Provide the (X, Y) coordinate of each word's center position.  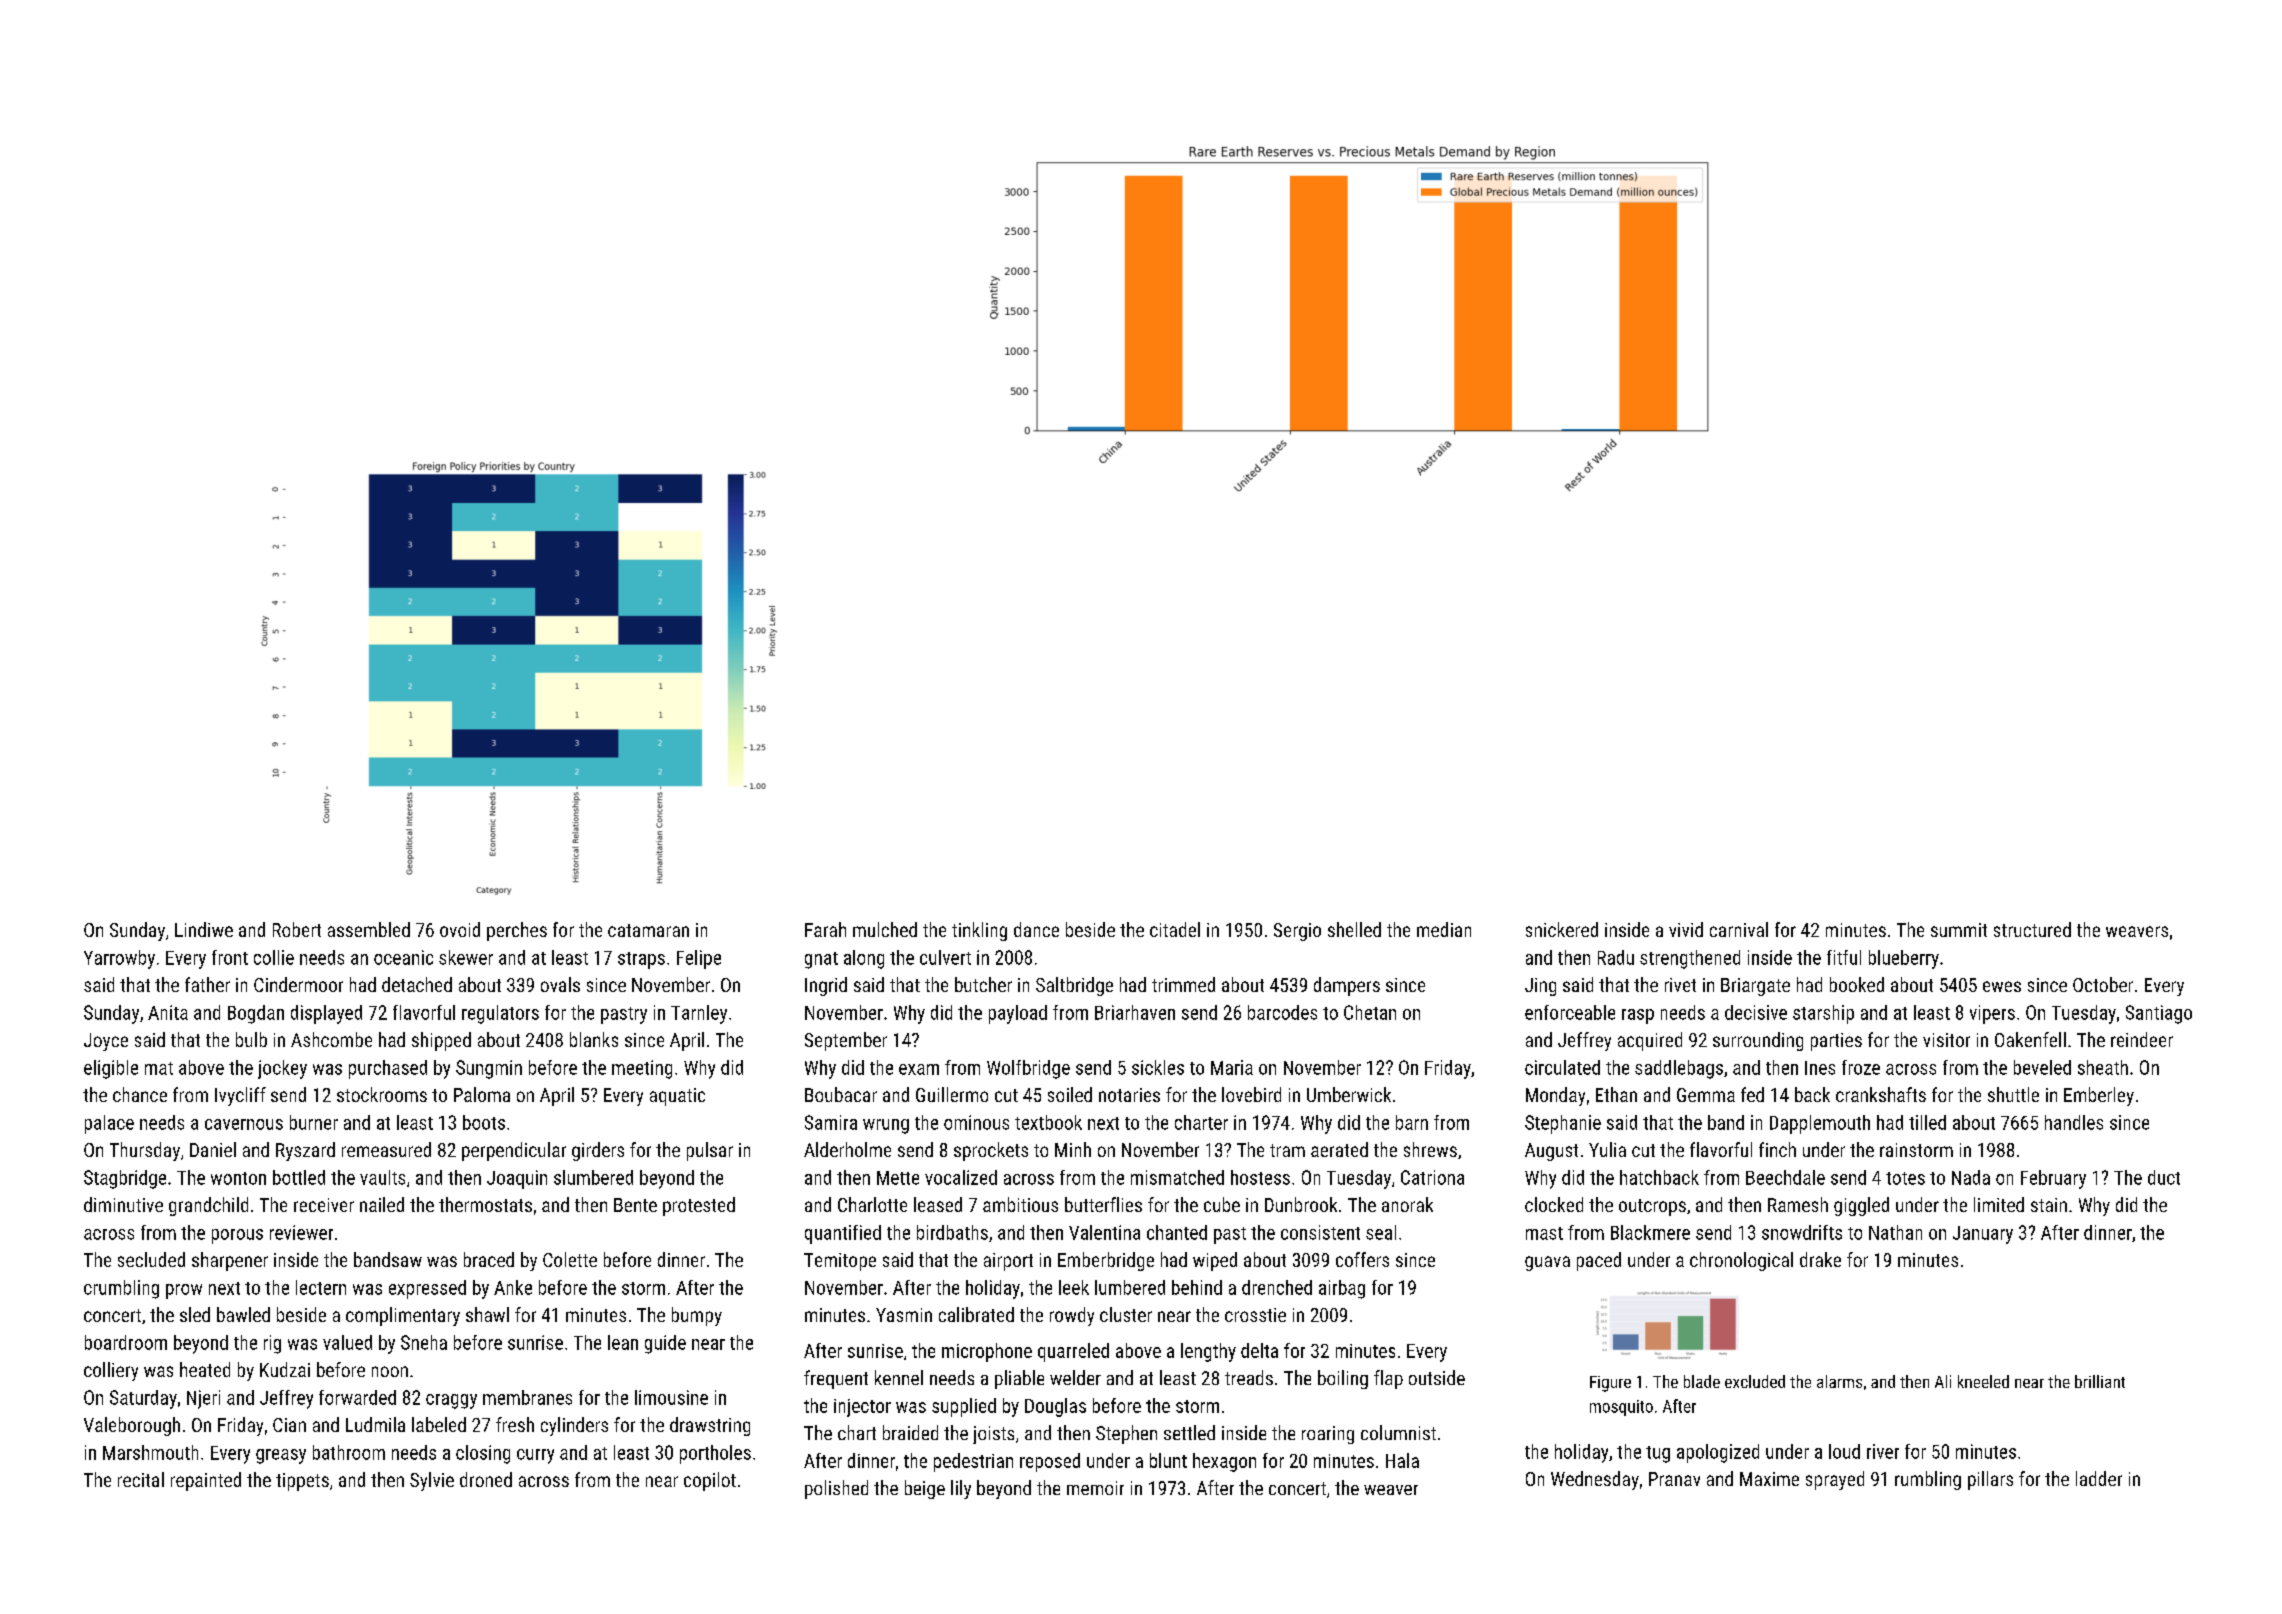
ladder (2099, 1478)
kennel (899, 1377)
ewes (2002, 986)
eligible (111, 1069)
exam (919, 1069)
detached (417, 984)
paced (1599, 1261)
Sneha (424, 1342)
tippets (302, 1482)
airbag (1342, 1289)
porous (237, 1236)
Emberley (2099, 1096)
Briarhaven (1135, 1012)
